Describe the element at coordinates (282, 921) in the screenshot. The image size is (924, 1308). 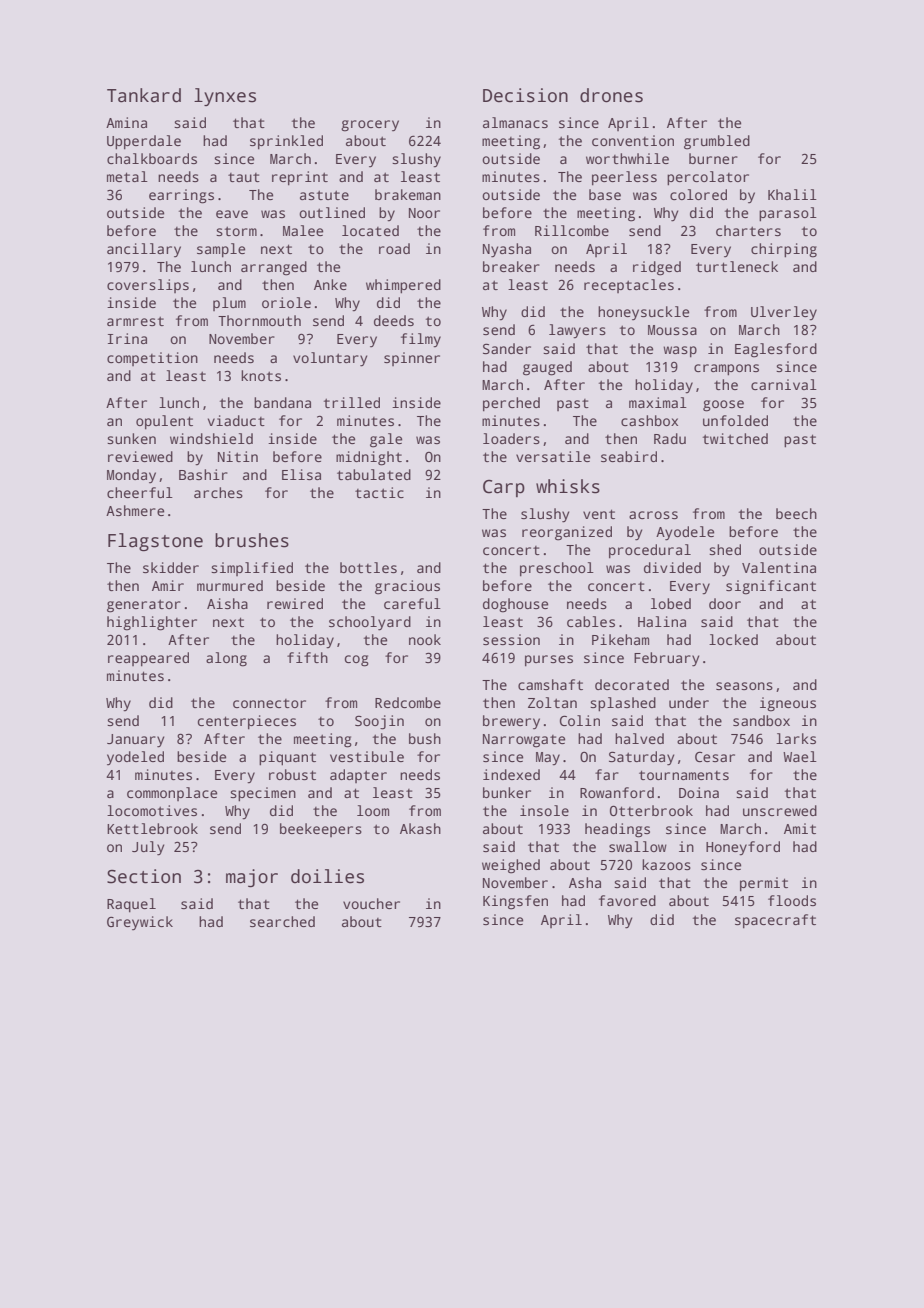
I see `searched` at that location.
